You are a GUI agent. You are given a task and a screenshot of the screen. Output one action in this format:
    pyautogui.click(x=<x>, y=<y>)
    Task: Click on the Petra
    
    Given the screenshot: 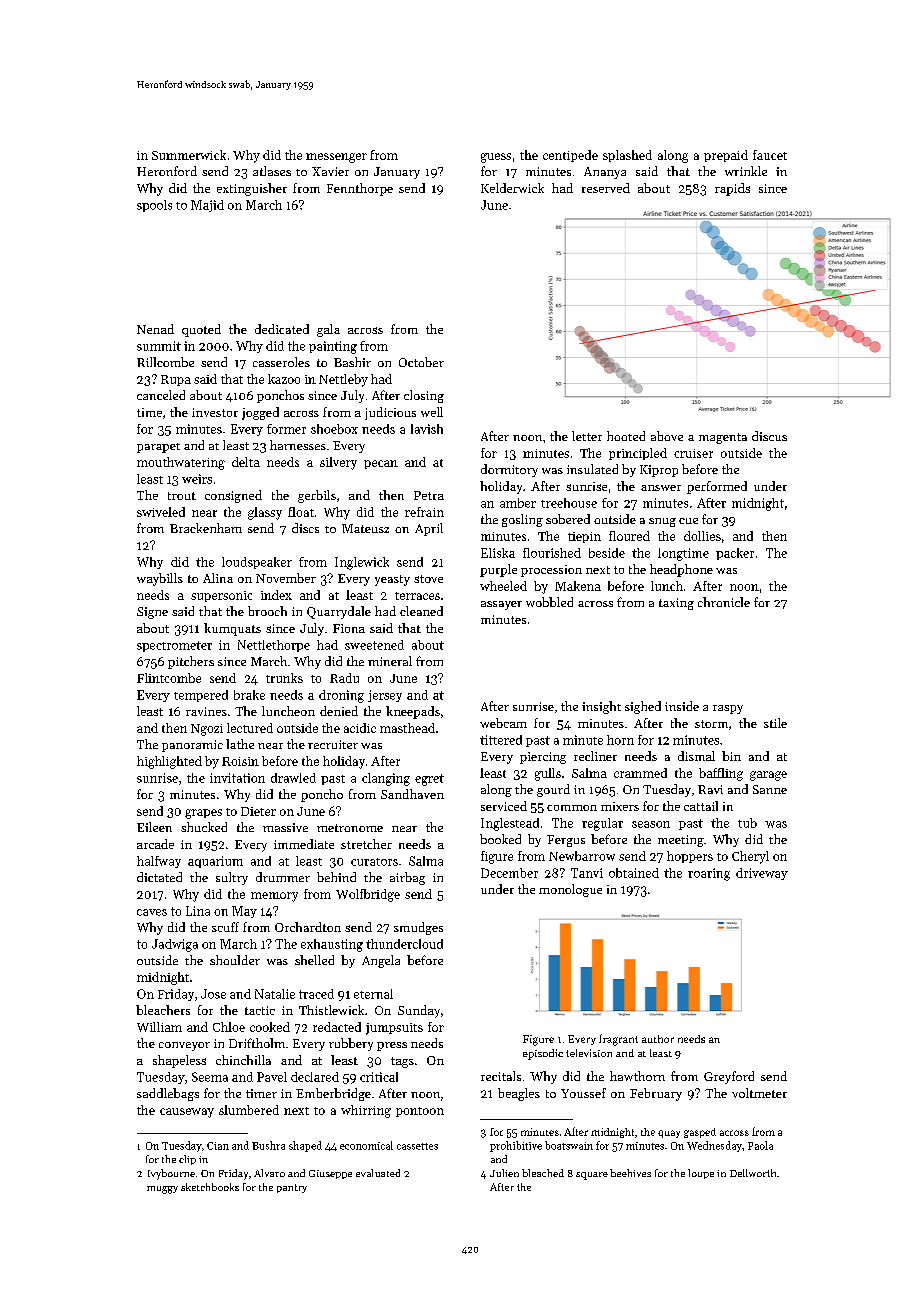 What is the action you would take?
    pyautogui.click(x=429, y=495)
